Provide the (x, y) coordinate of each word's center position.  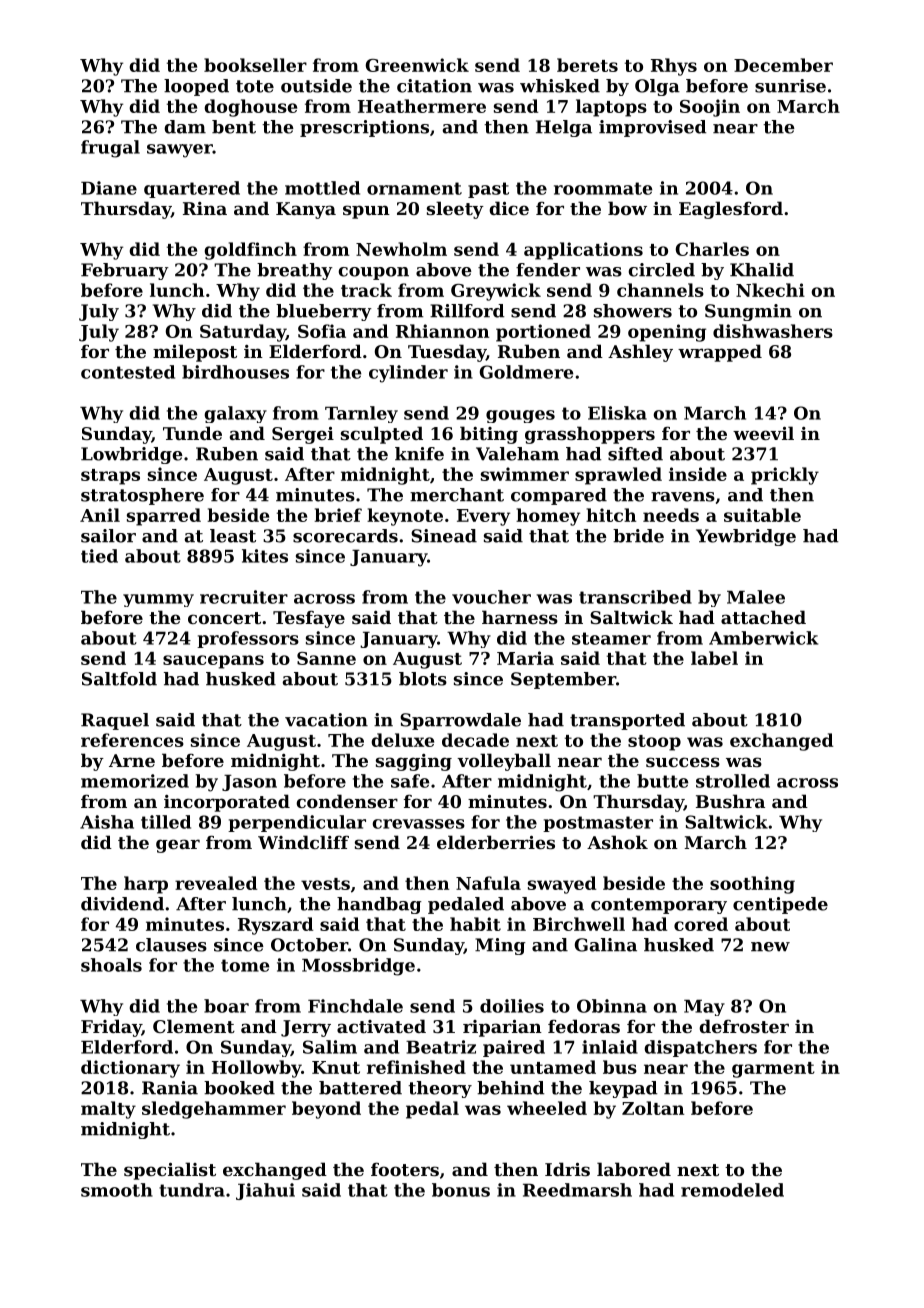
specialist (170, 1171)
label (714, 658)
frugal (110, 149)
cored (701, 924)
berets (587, 65)
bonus (461, 1190)
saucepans (213, 662)
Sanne (326, 658)
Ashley (640, 353)
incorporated (227, 803)
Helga (564, 128)
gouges (520, 416)
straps (110, 477)
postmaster (598, 824)
